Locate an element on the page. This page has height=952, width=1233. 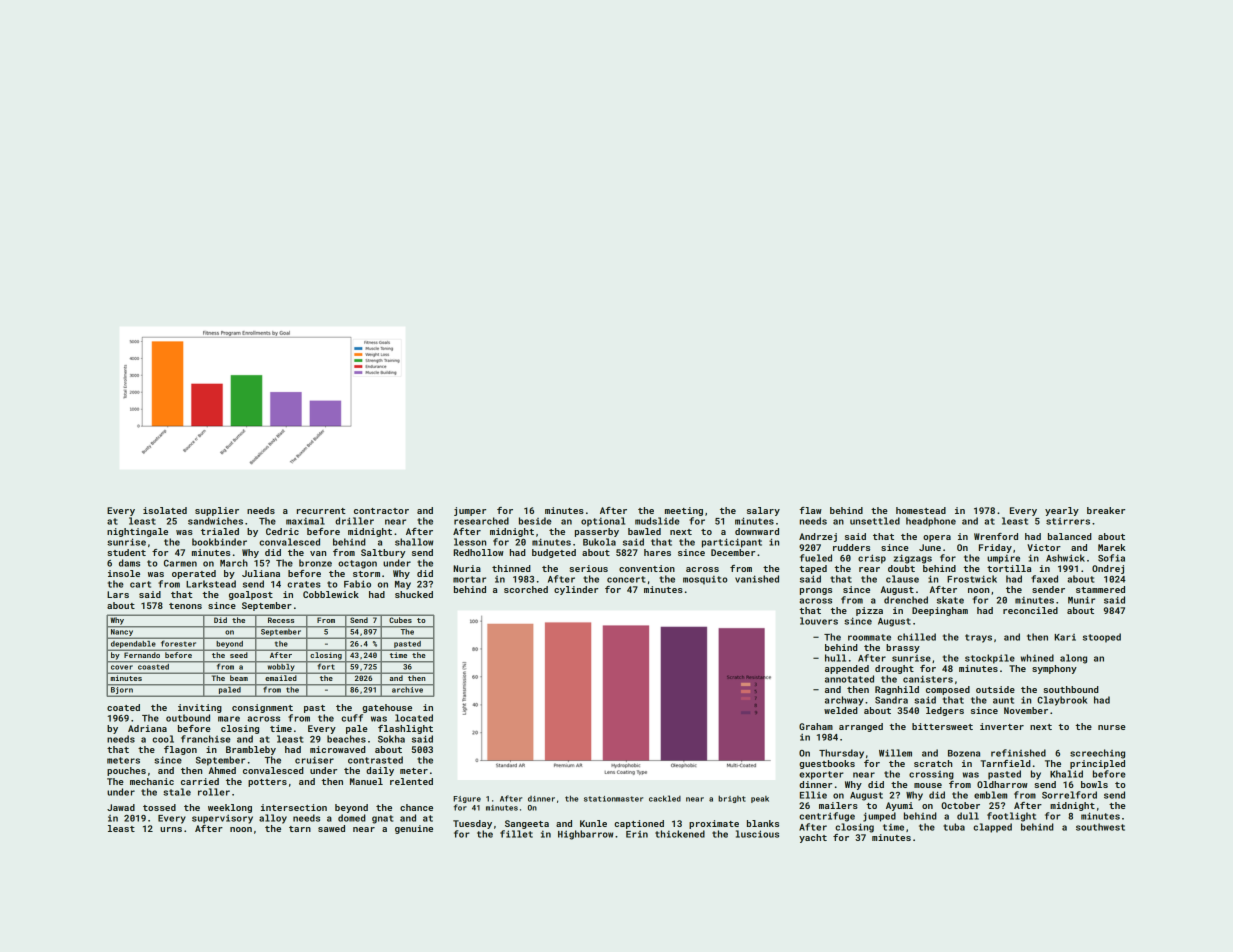
hull is located at coordinates (835, 658).
